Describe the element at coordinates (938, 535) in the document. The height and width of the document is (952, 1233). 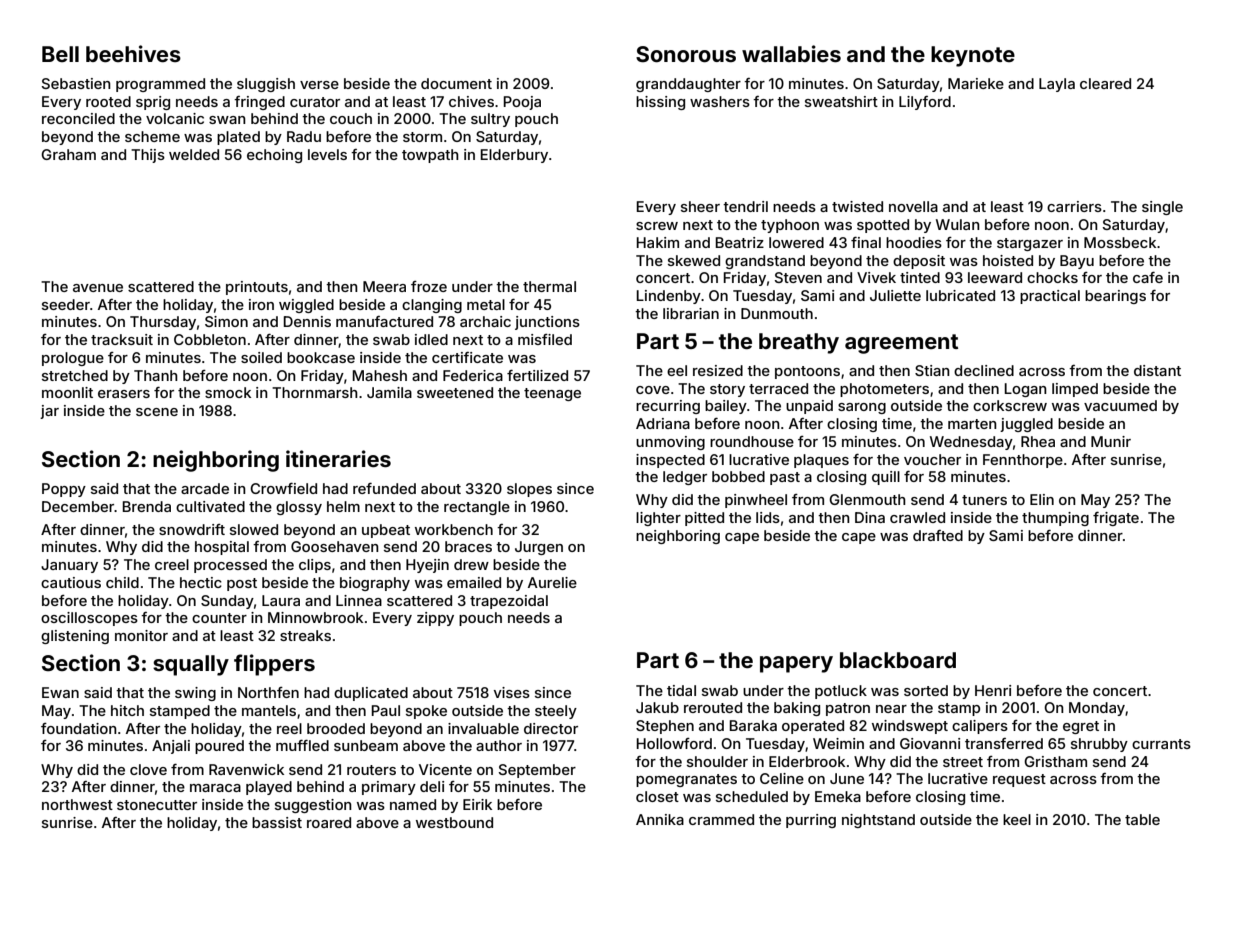
I see `drafted` at that location.
